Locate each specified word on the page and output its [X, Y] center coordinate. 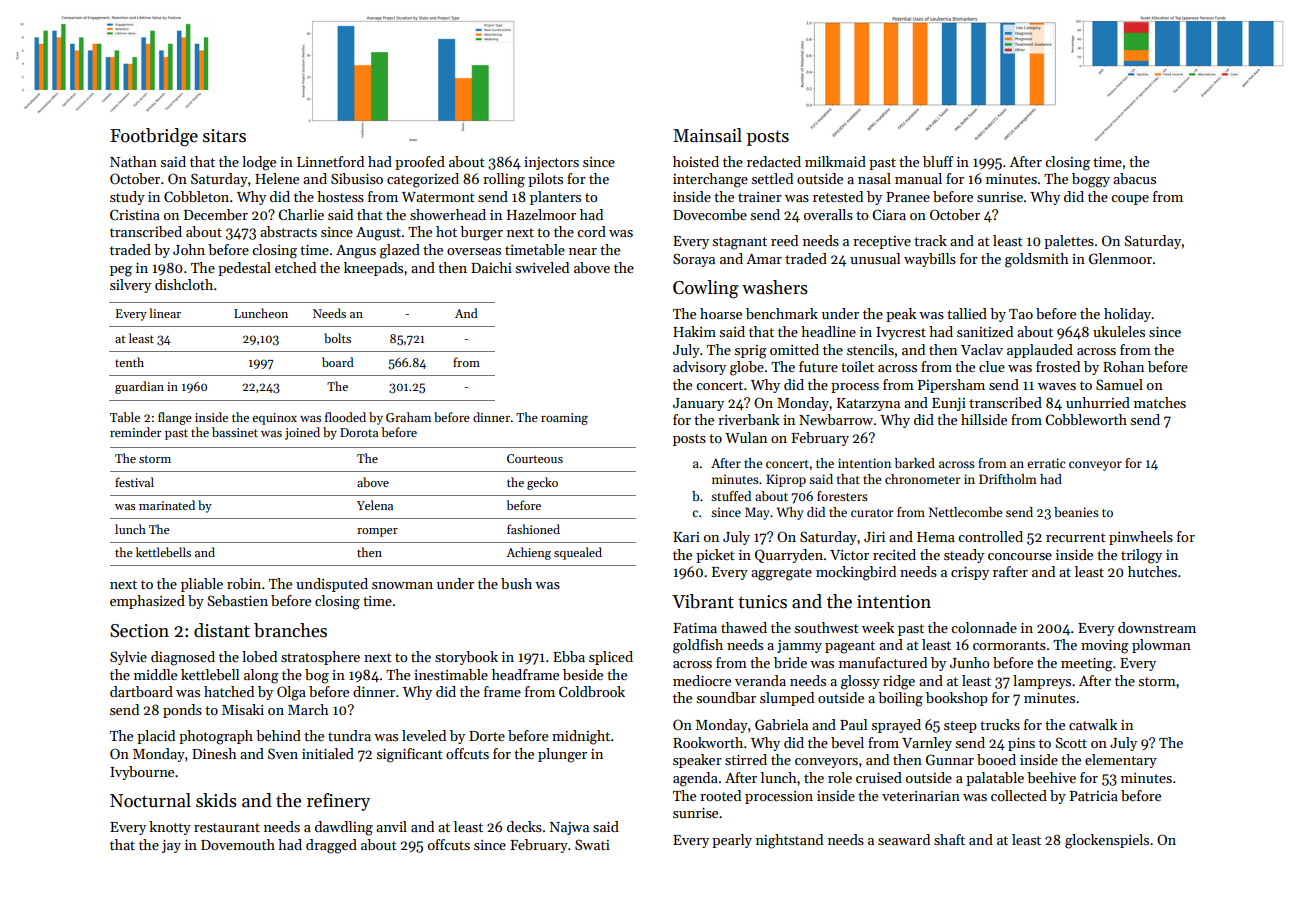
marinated [167, 505]
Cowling [706, 289]
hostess [340, 196]
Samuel [1119, 384]
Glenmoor [1120, 258]
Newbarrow [836, 419]
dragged [331, 846]
